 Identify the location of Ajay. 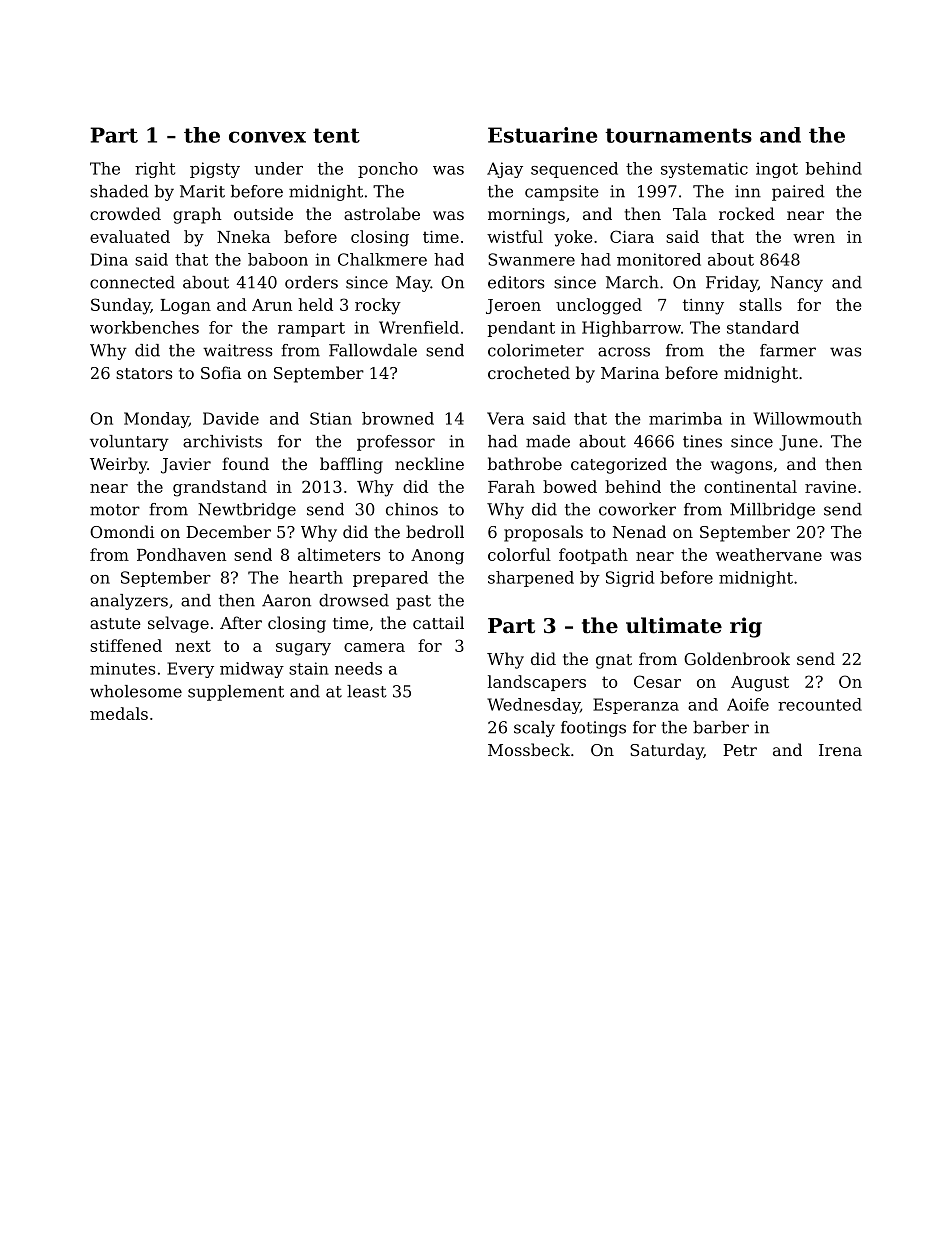
(505, 170).
